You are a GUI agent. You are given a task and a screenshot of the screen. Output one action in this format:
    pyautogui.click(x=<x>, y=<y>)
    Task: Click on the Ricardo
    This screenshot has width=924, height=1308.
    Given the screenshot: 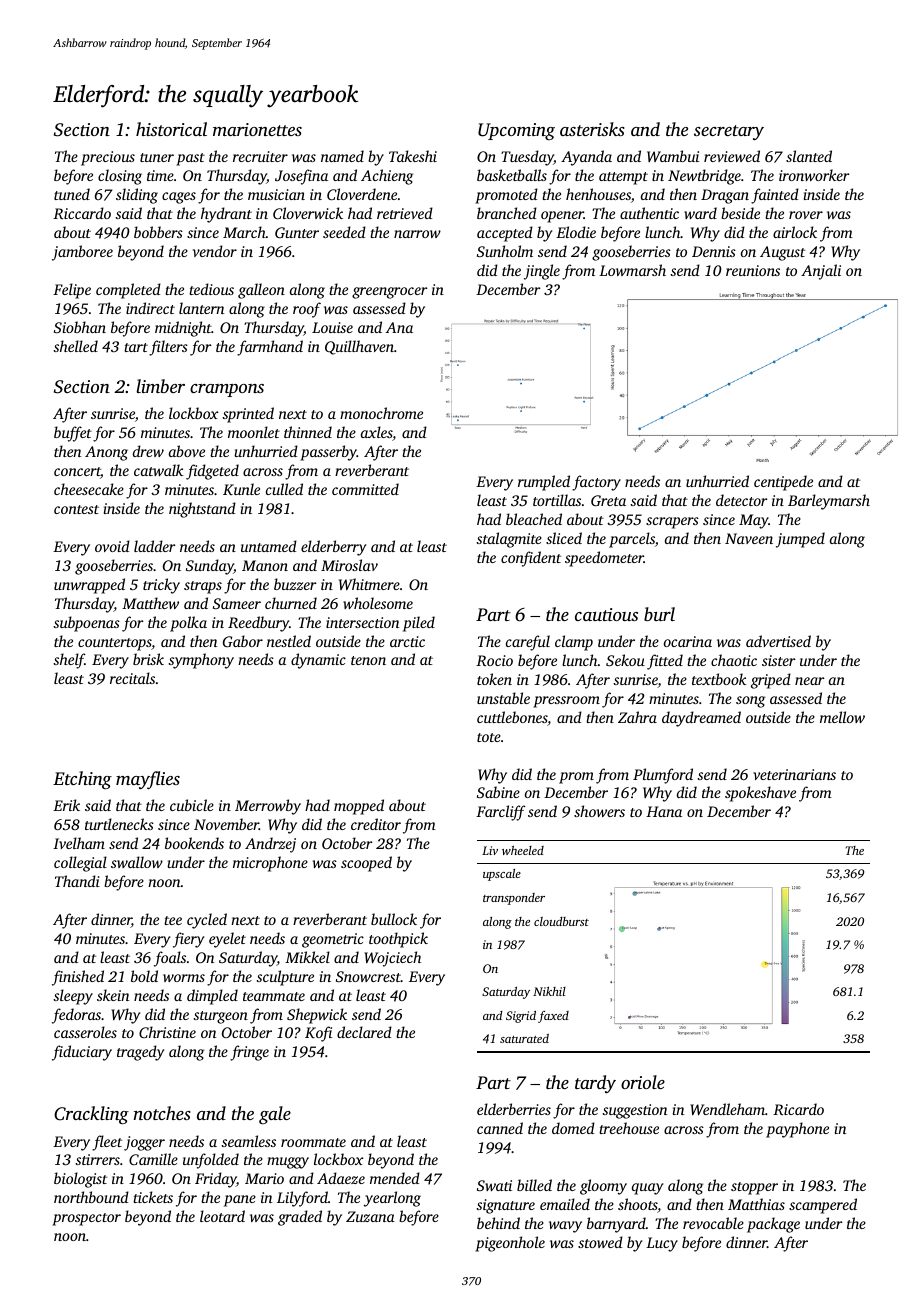 What is the action you would take?
    pyautogui.click(x=798, y=1109)
